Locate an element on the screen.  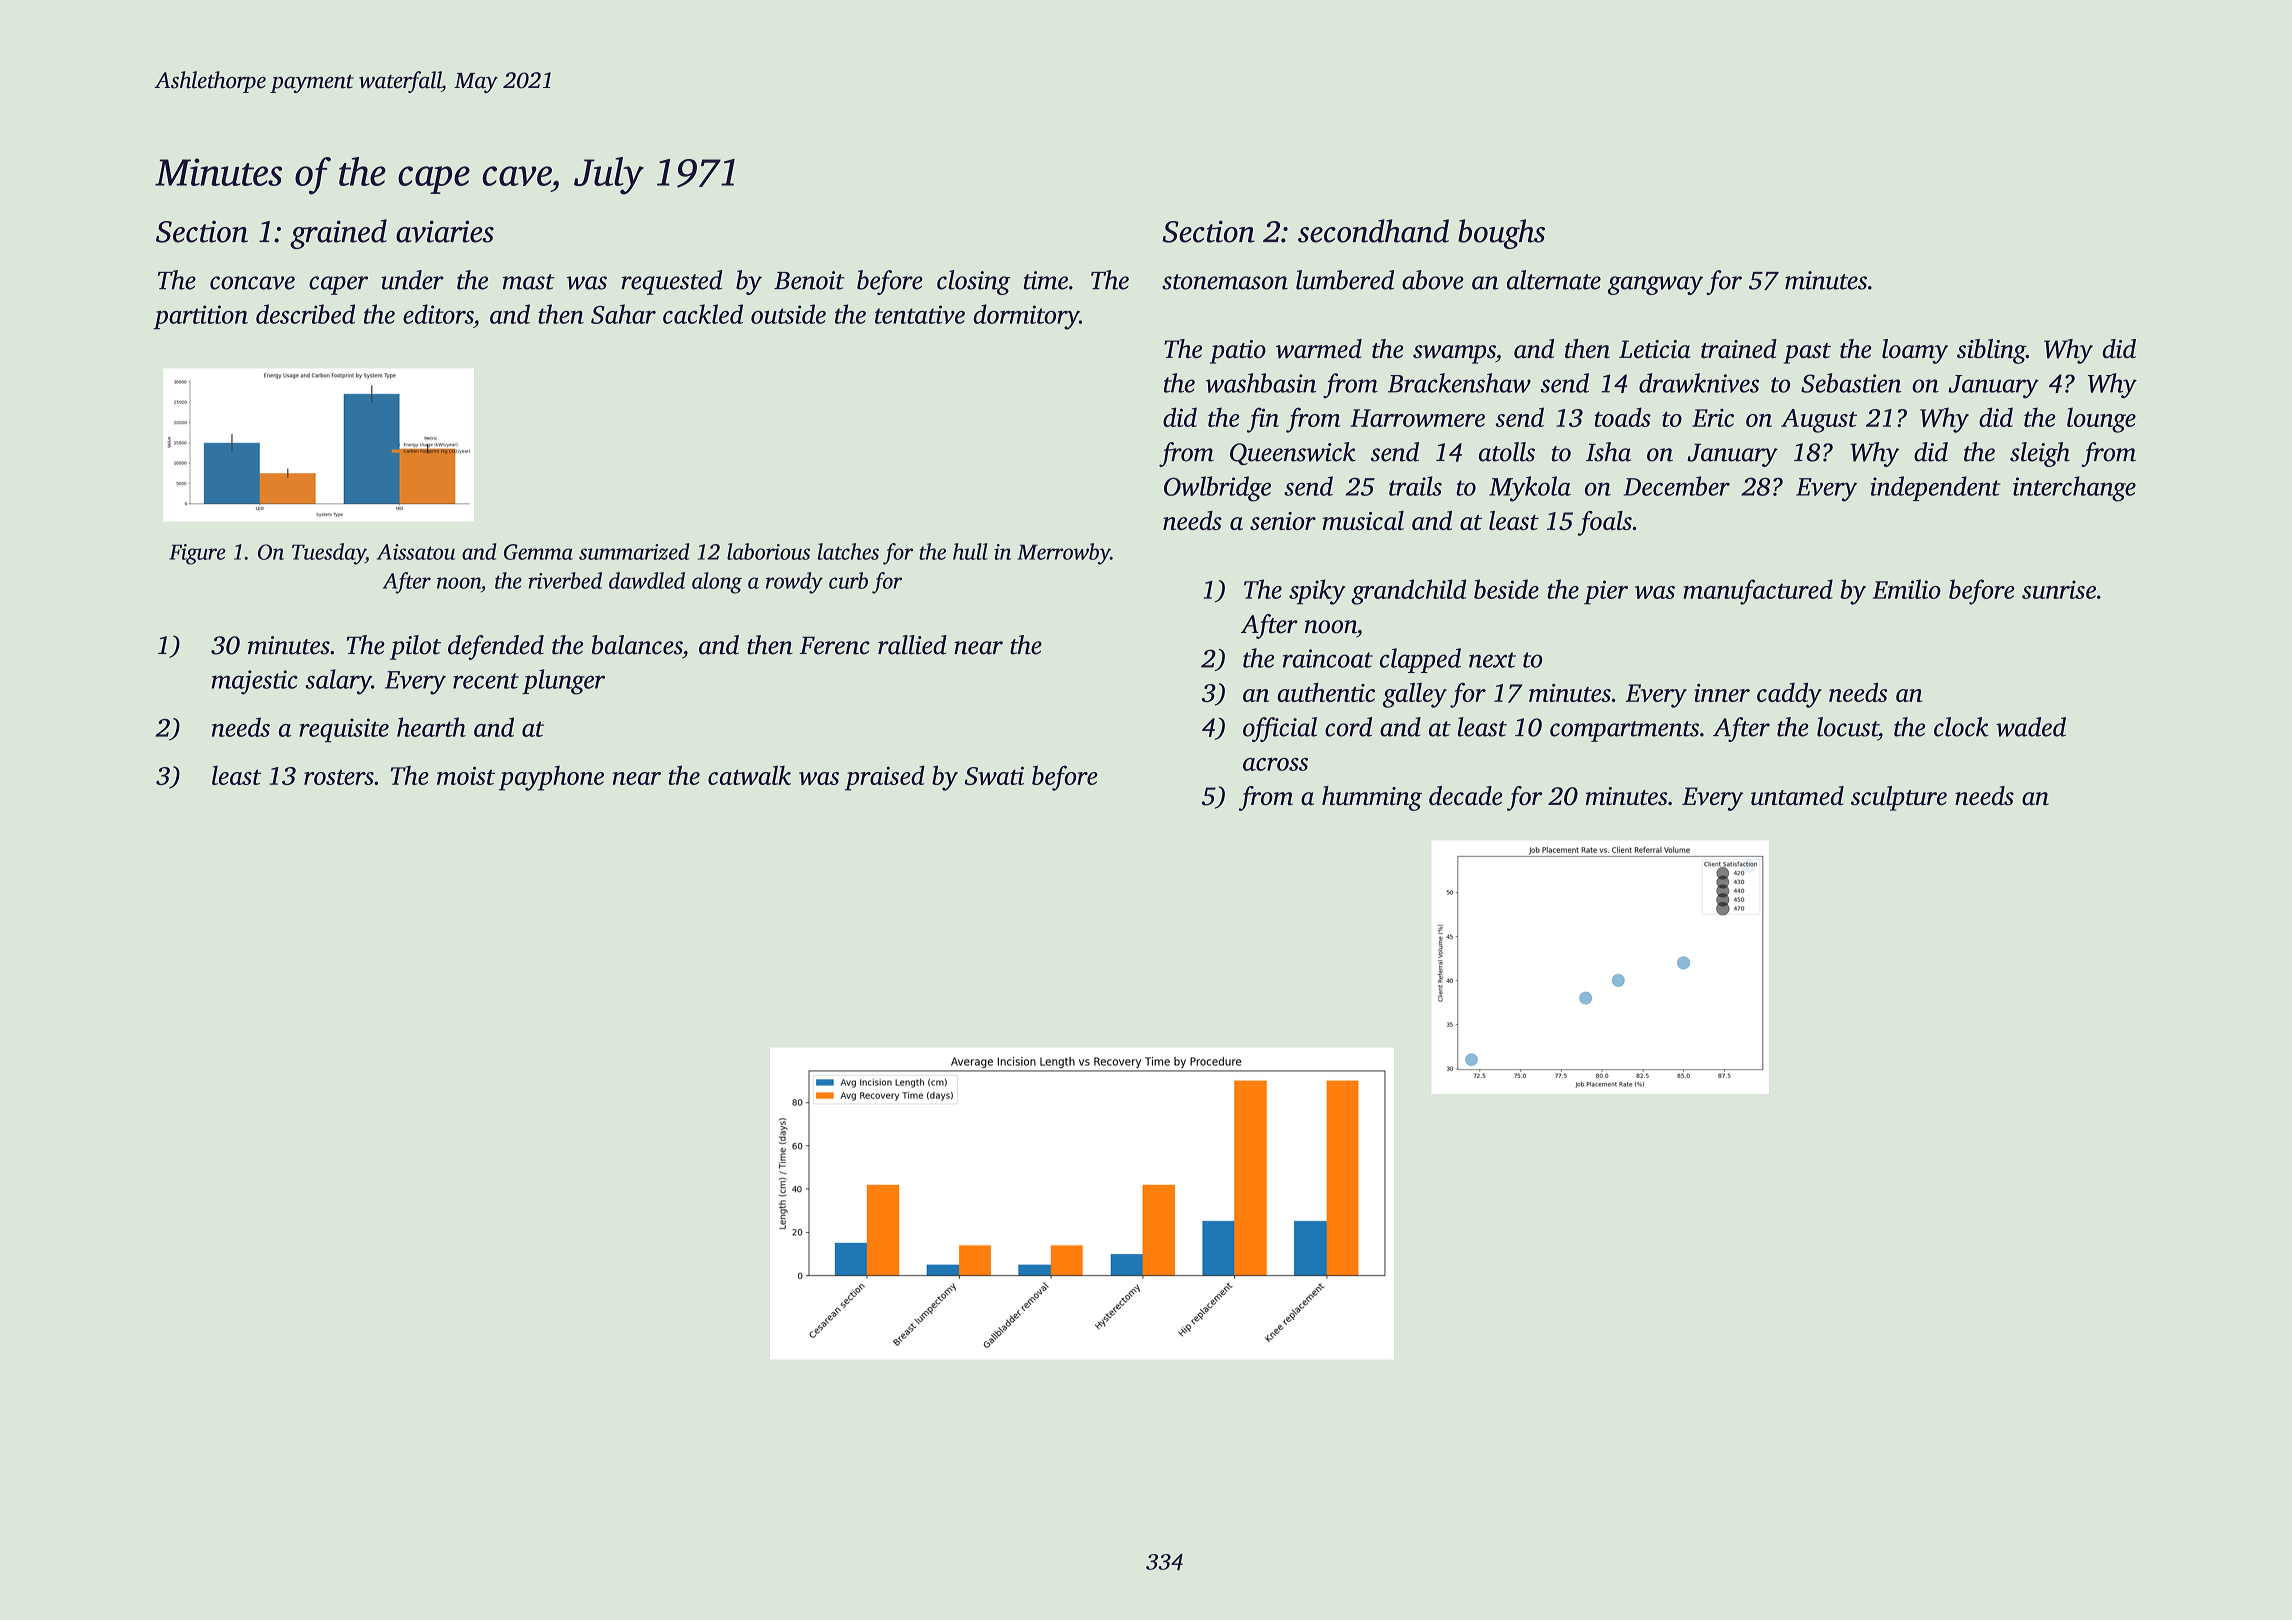
requisite is located at coordinates (344, 730).
